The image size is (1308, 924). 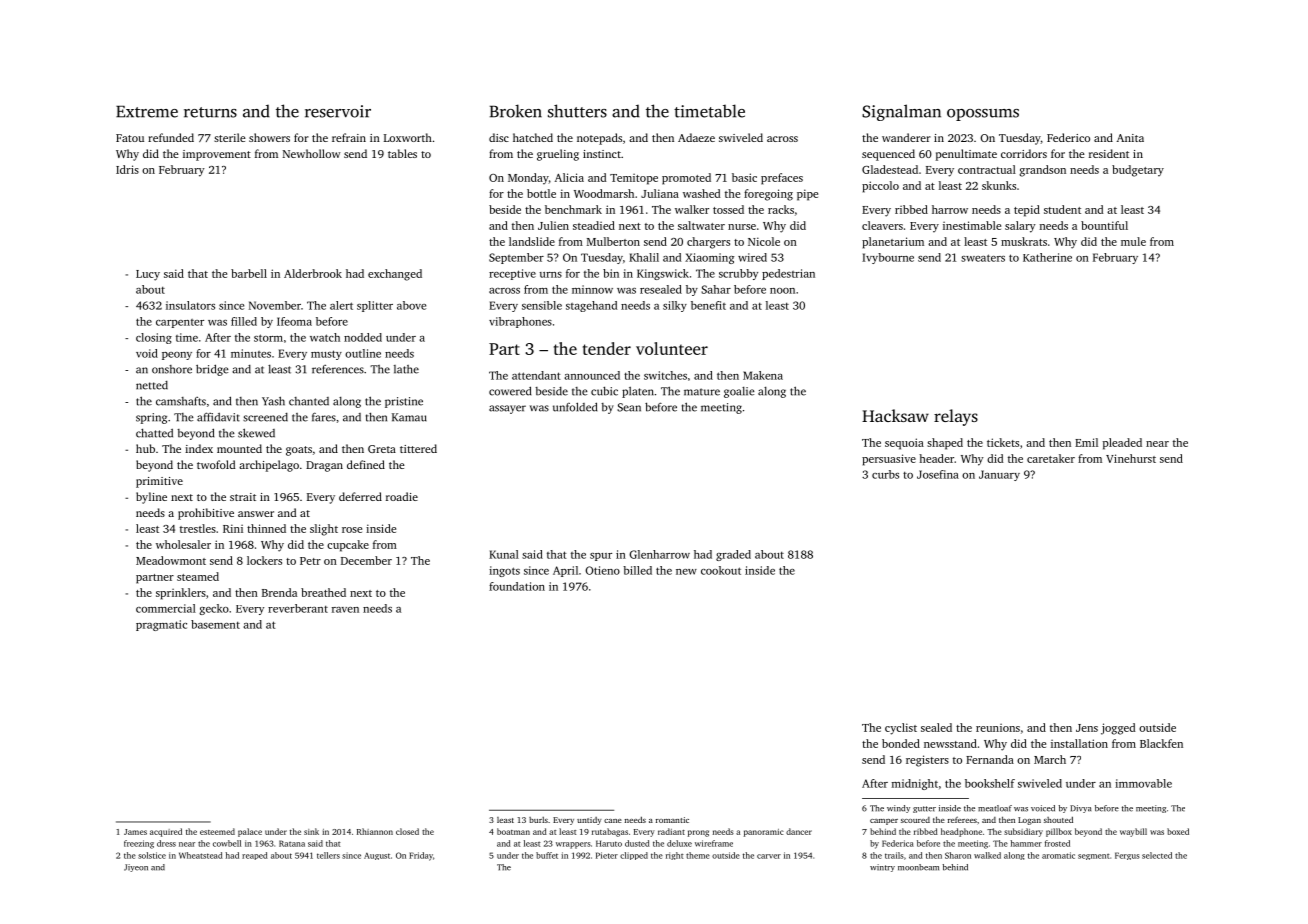 What do you see at coordinates (147, 112) in the image?
I see `Extreme` at bounding box center [147, 112].
